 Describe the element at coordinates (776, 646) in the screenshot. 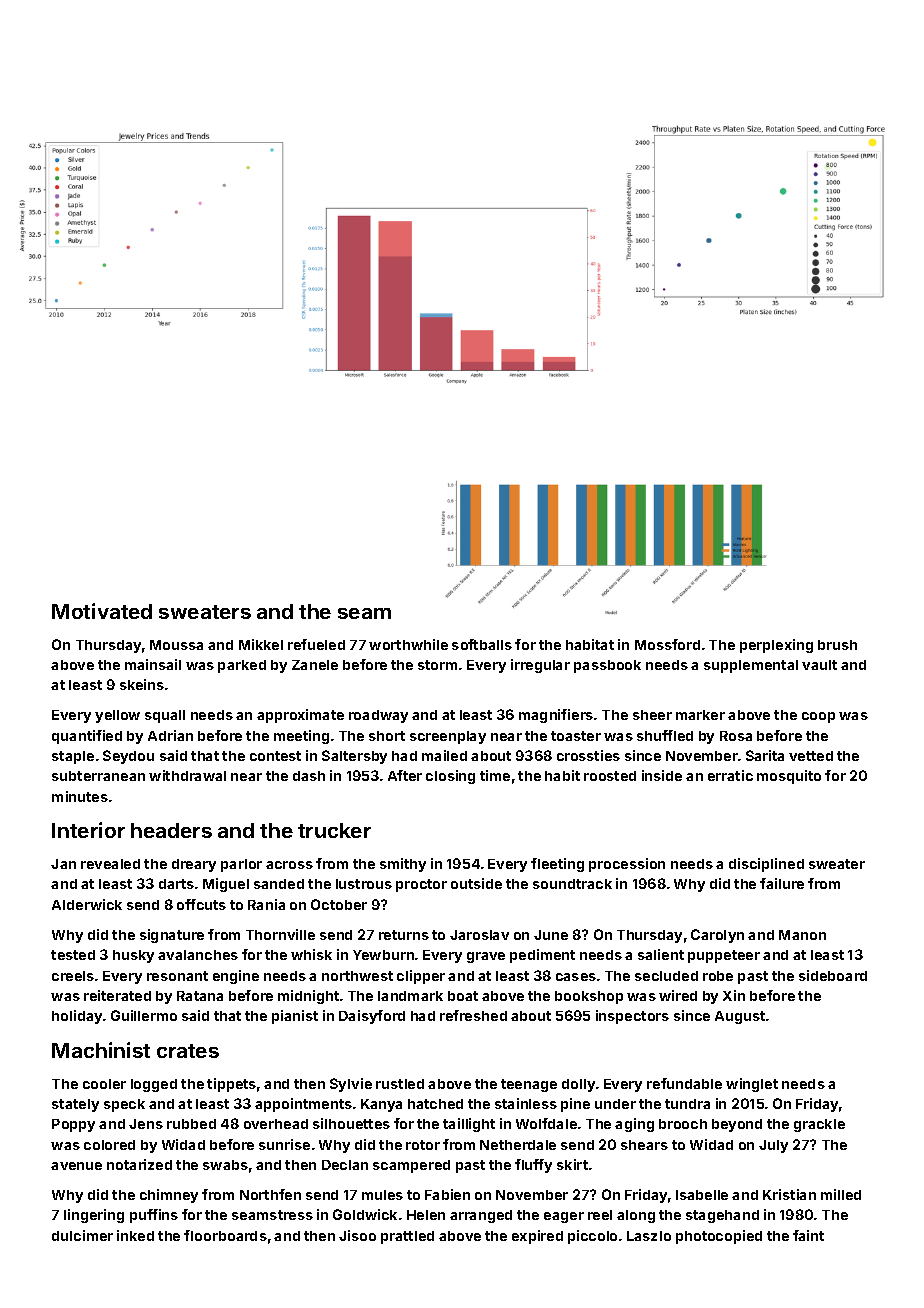

I see `perplexing` at that location.
